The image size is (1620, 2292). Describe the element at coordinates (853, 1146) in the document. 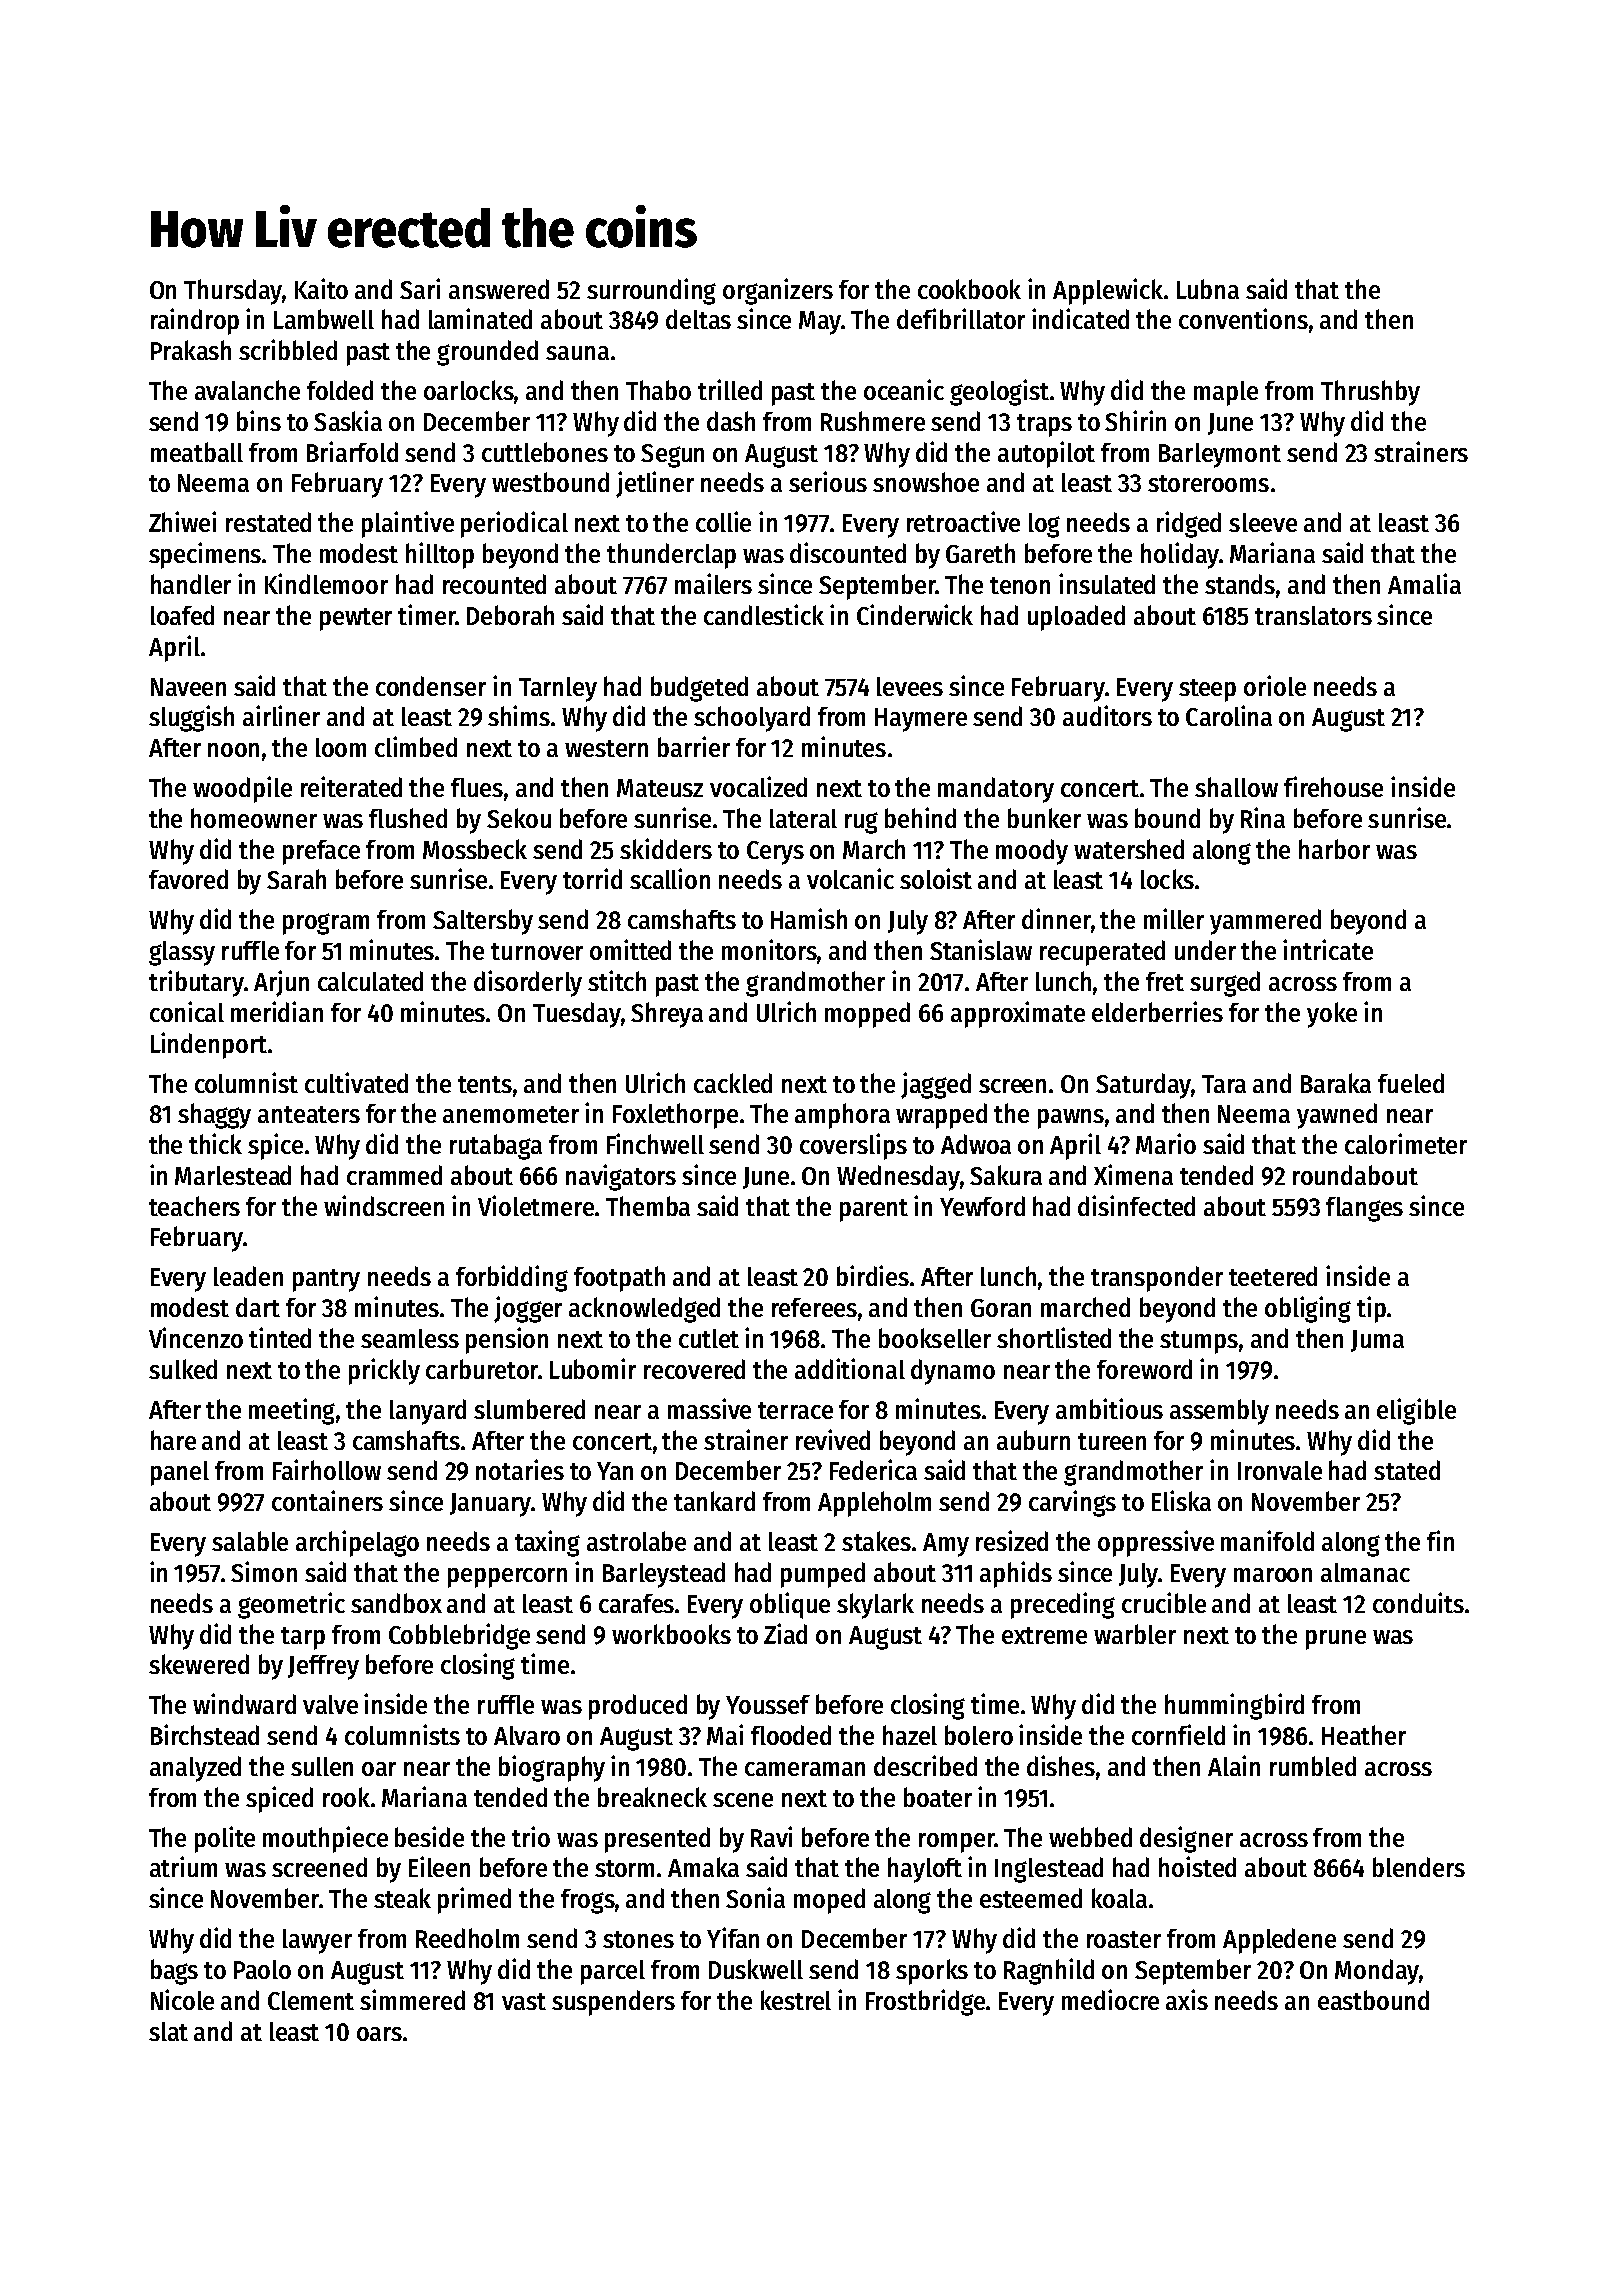

I see `coverslips` at that location.
